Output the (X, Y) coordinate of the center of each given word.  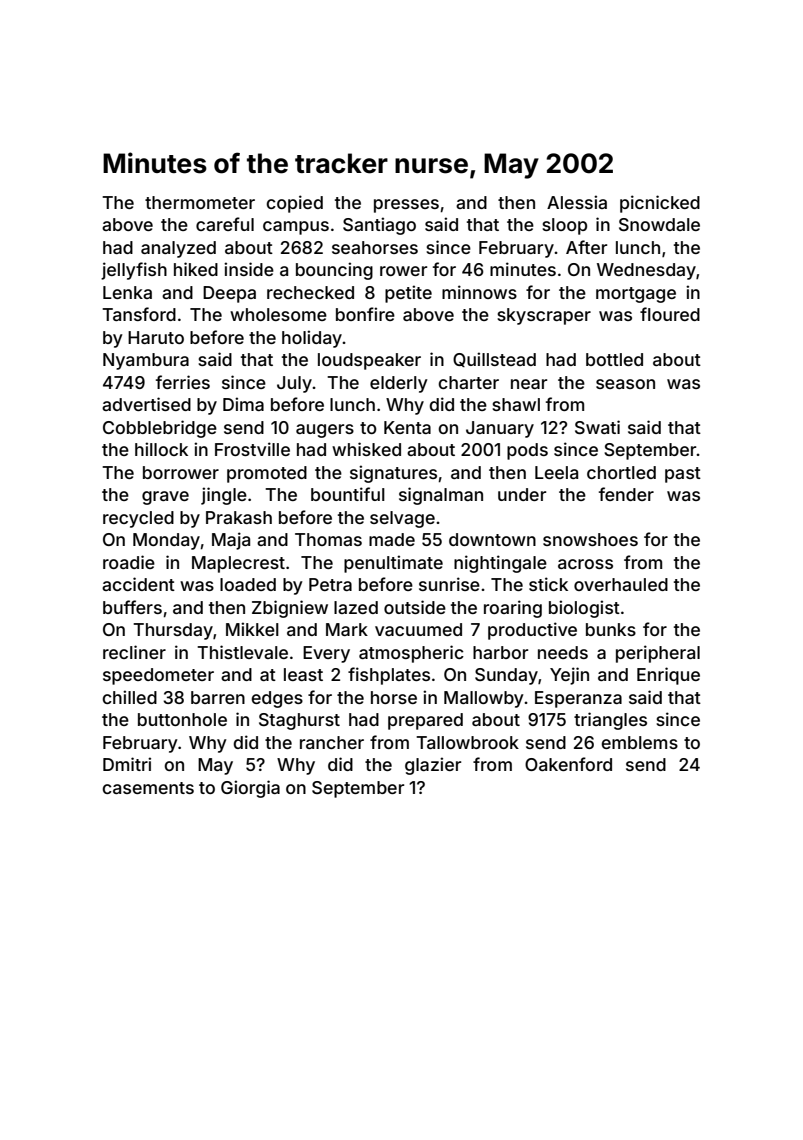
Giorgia (250, 789)
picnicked (660, 204)
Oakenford (568, 764)
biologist (584, 609)
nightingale (500, 564)
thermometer (200, 202)
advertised (146, 404)
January (500, 429)
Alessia (577, 202)
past (683, 475)
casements (148, 788)
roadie (129, 562)
